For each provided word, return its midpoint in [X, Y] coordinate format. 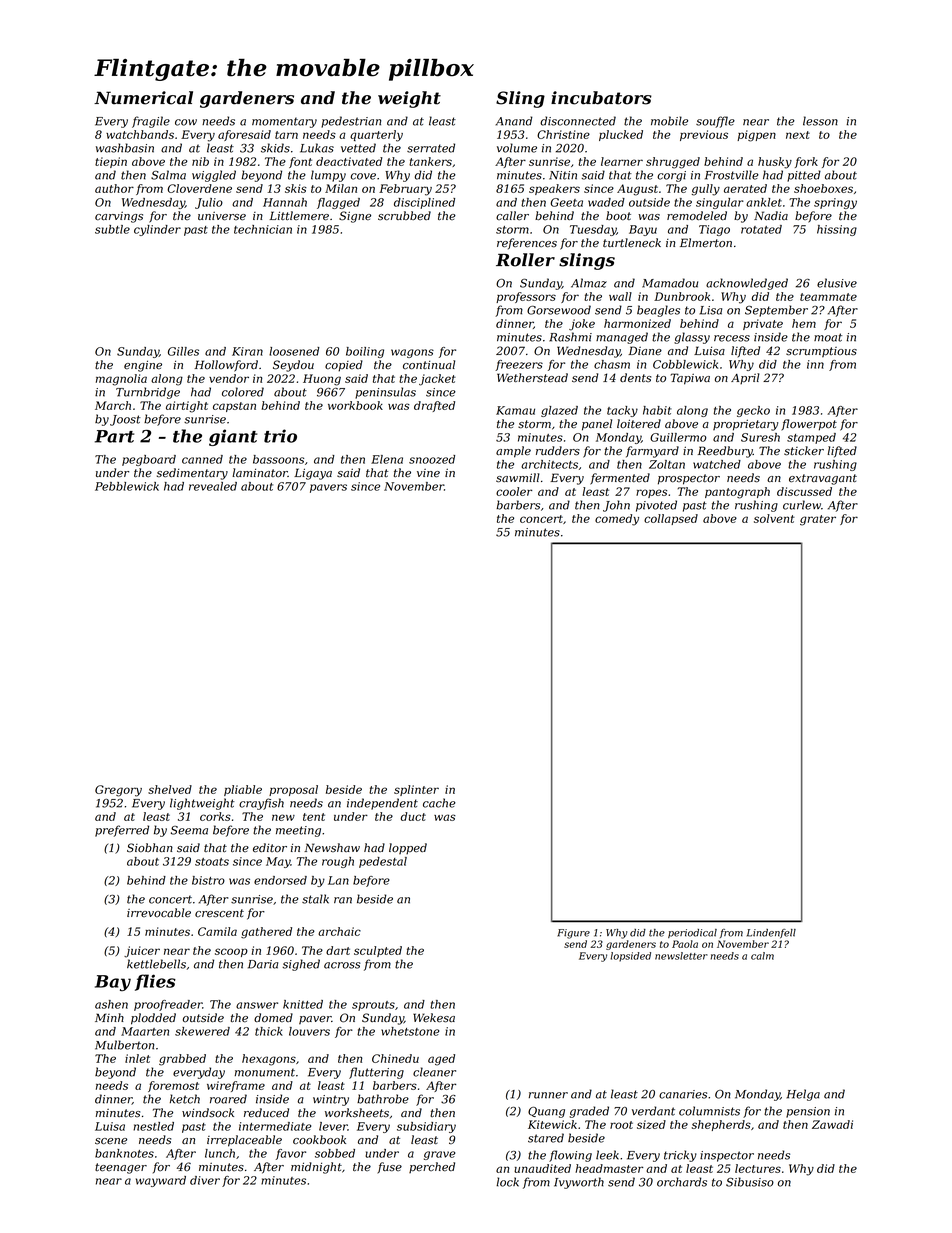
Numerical [143, 98]
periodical [692, 933]
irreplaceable [244, 1141]
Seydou [293, 366]
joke [582, 325]
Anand [514, 121]
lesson [820, 121]
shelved [170, 789]
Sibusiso [750, 1182]
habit [657, 410]
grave [439, 1155]
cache [439, 803]
